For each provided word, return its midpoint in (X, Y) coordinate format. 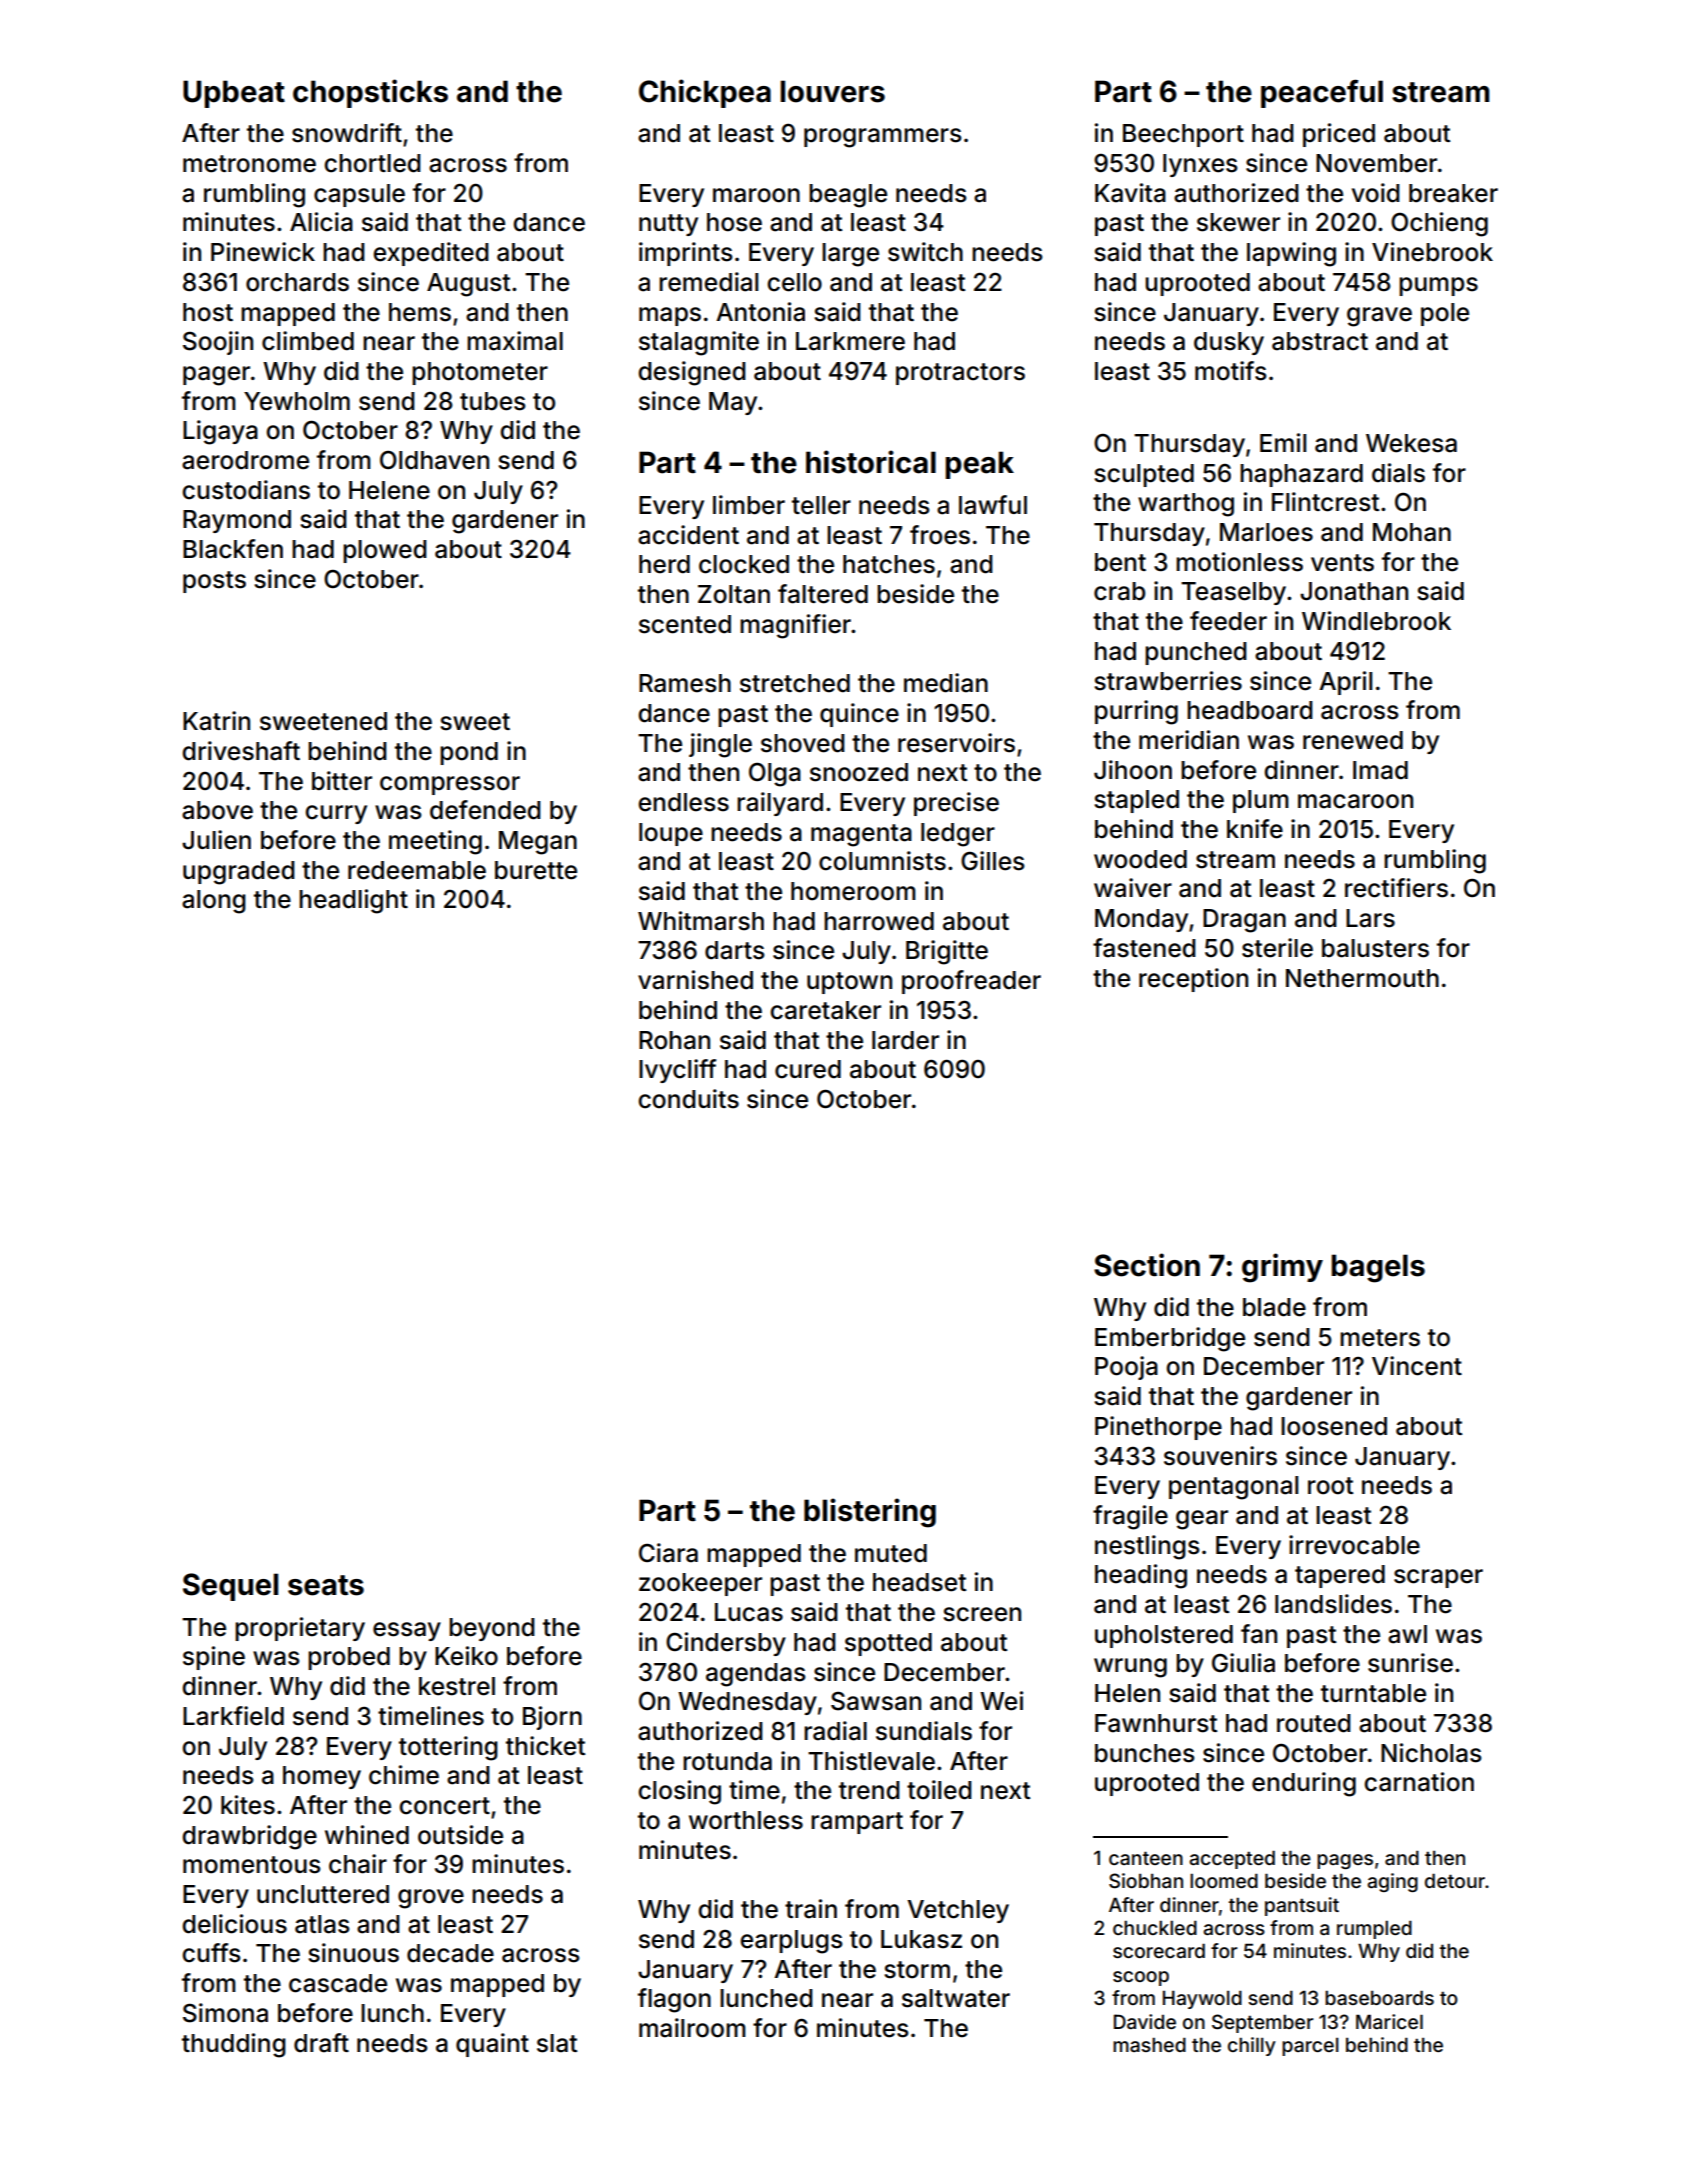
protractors (960, 374)
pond (469, 753)
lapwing (1291, 254)
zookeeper (700, 1584)
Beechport (1183, 135)
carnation (1419, 1782)
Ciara (668, 1553)
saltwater (956, 1998)
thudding (234, 2045)
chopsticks (370, 93)
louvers (832, 91)
